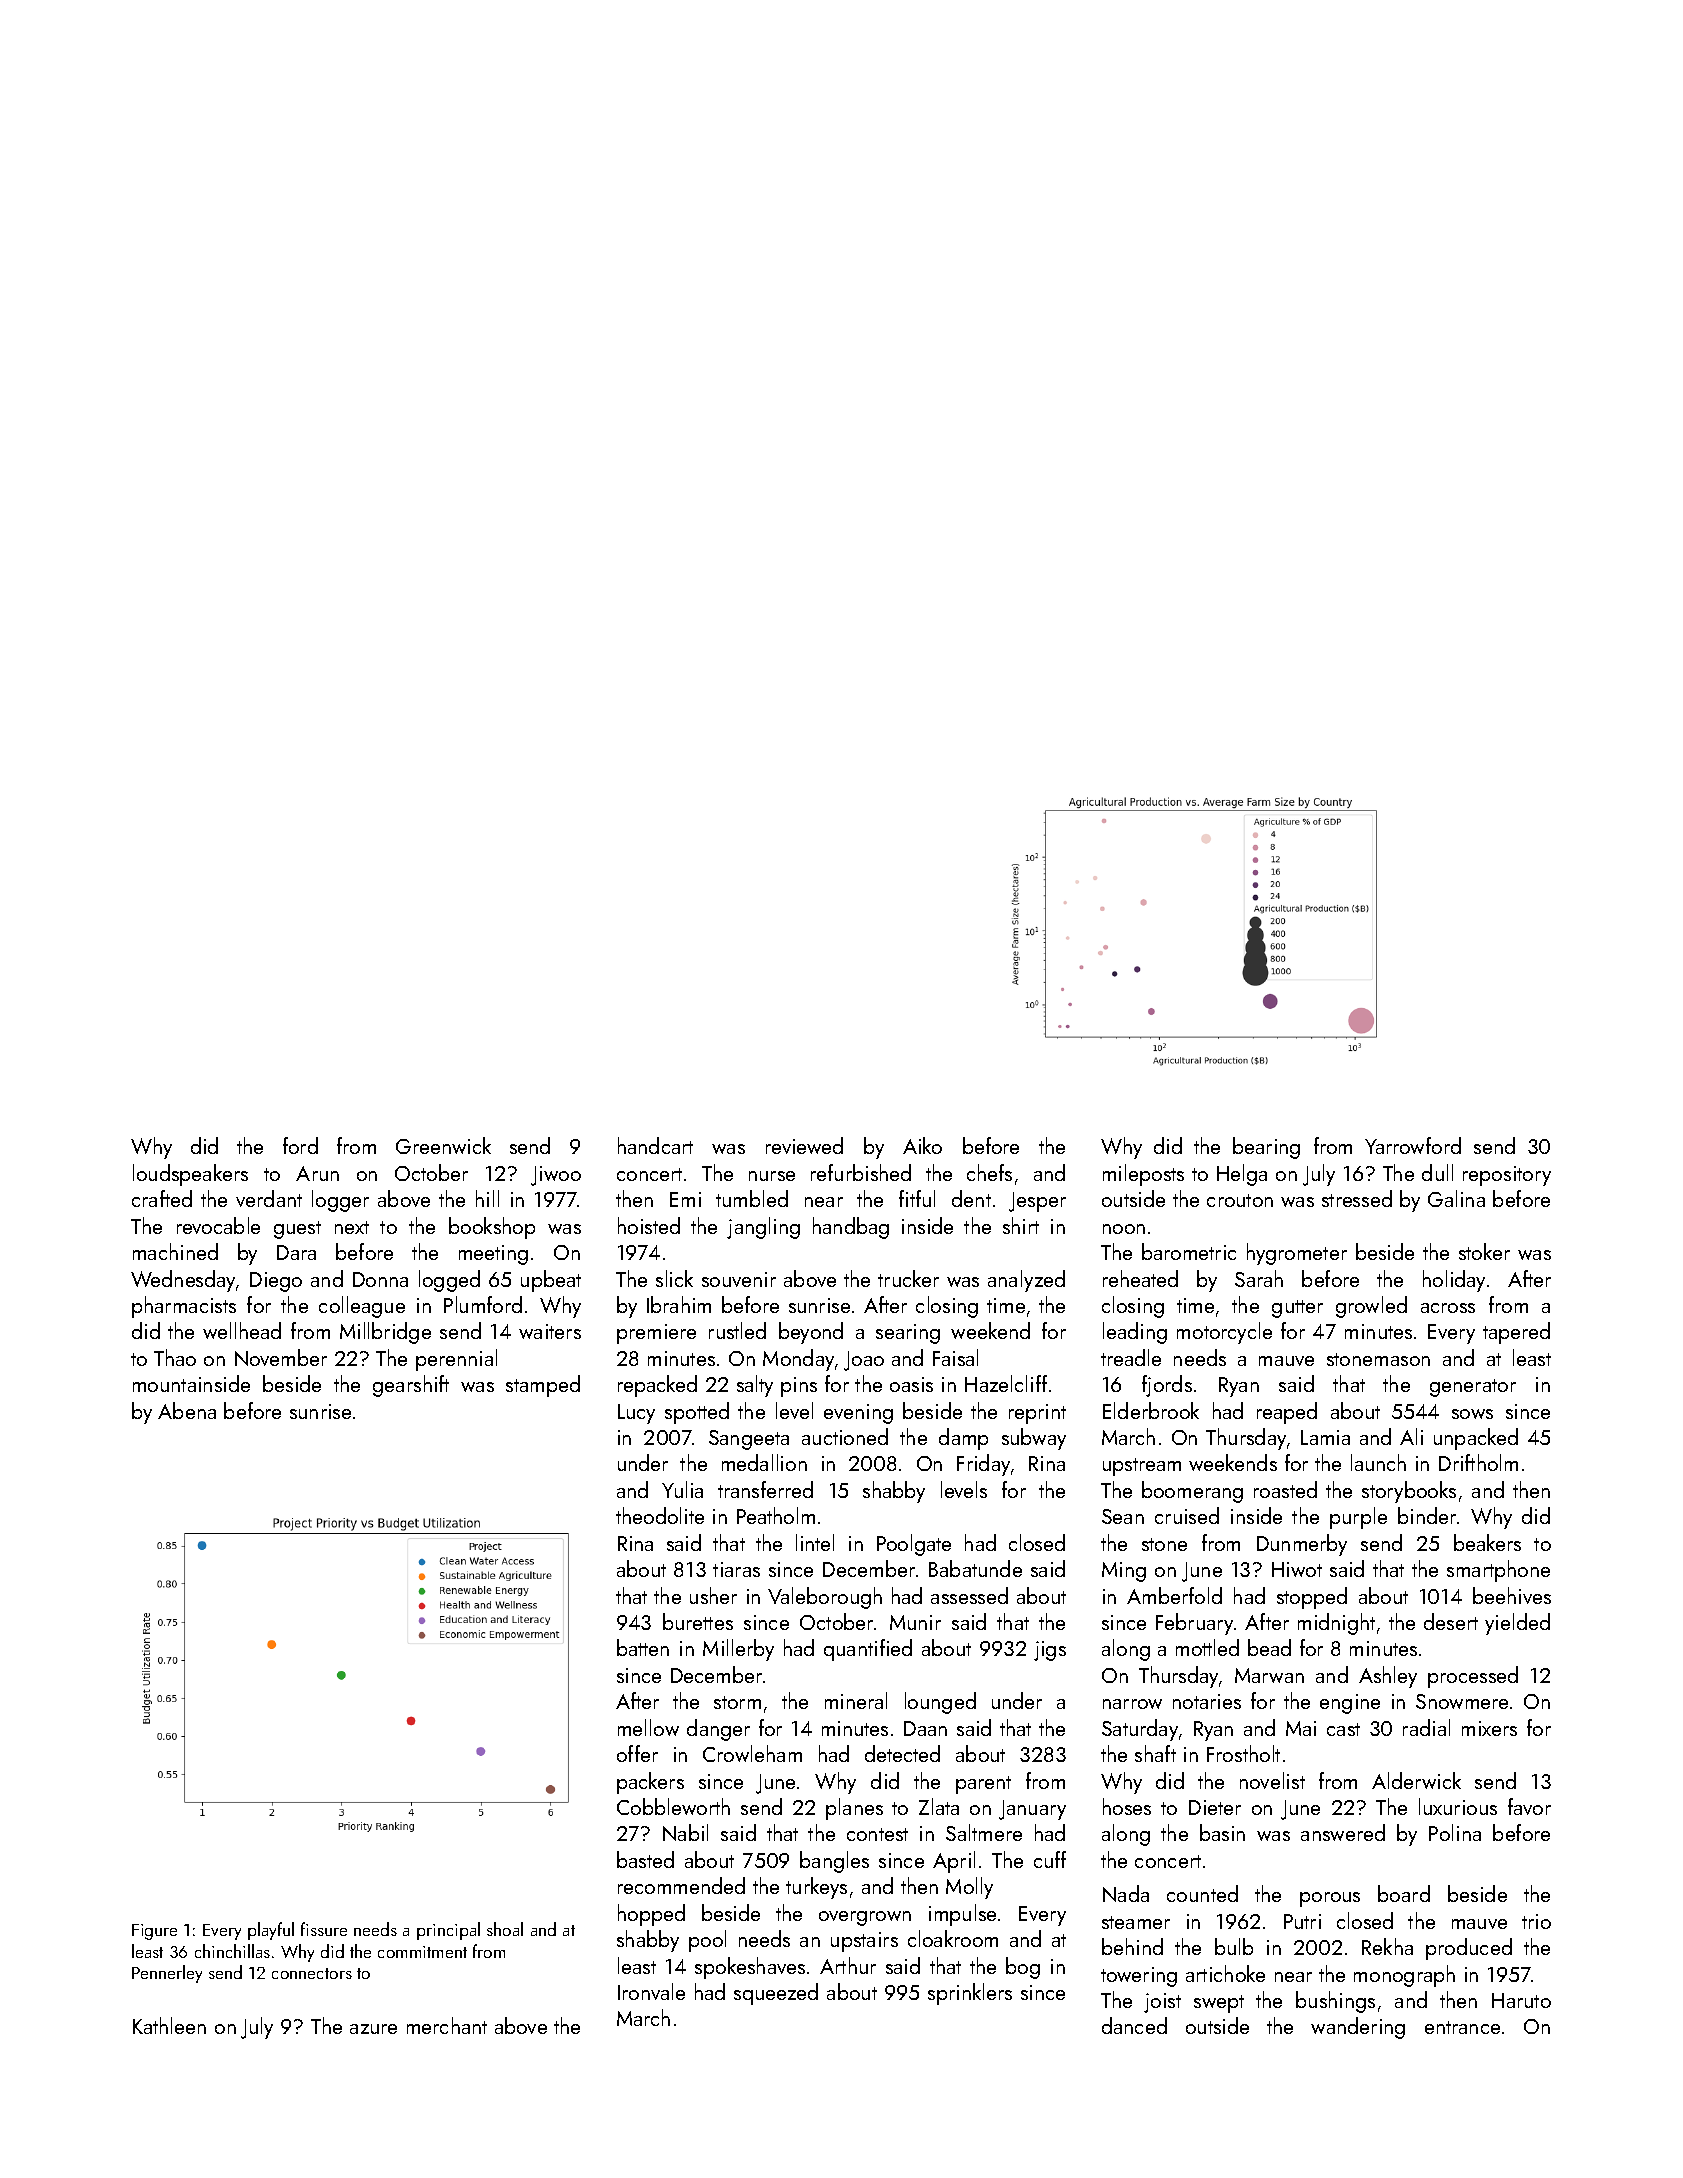 This page has height=2178, width=1683. I want to click on logged, so click(449, 1281).
